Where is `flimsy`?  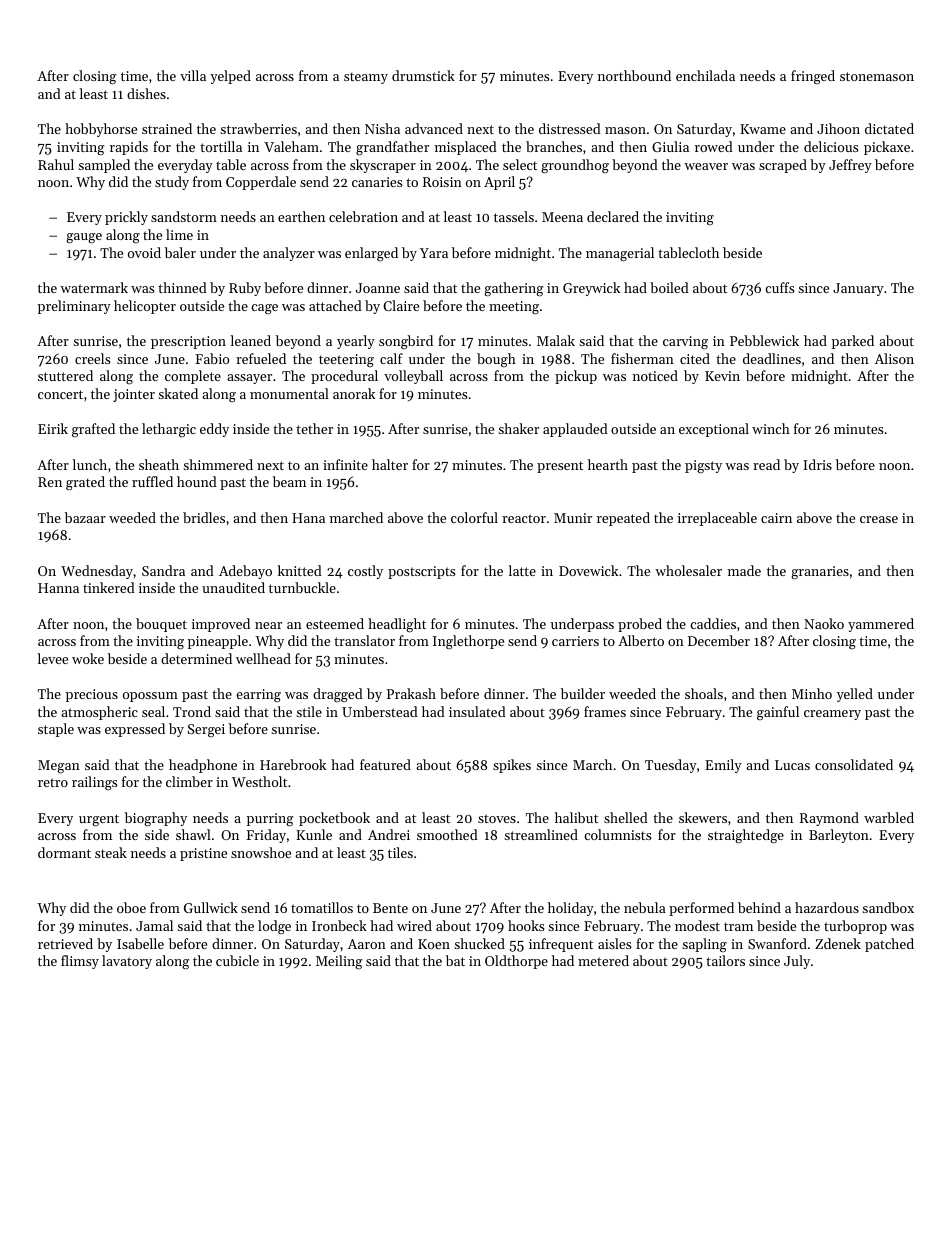 flimsy is located at coordinates (80, 962).
